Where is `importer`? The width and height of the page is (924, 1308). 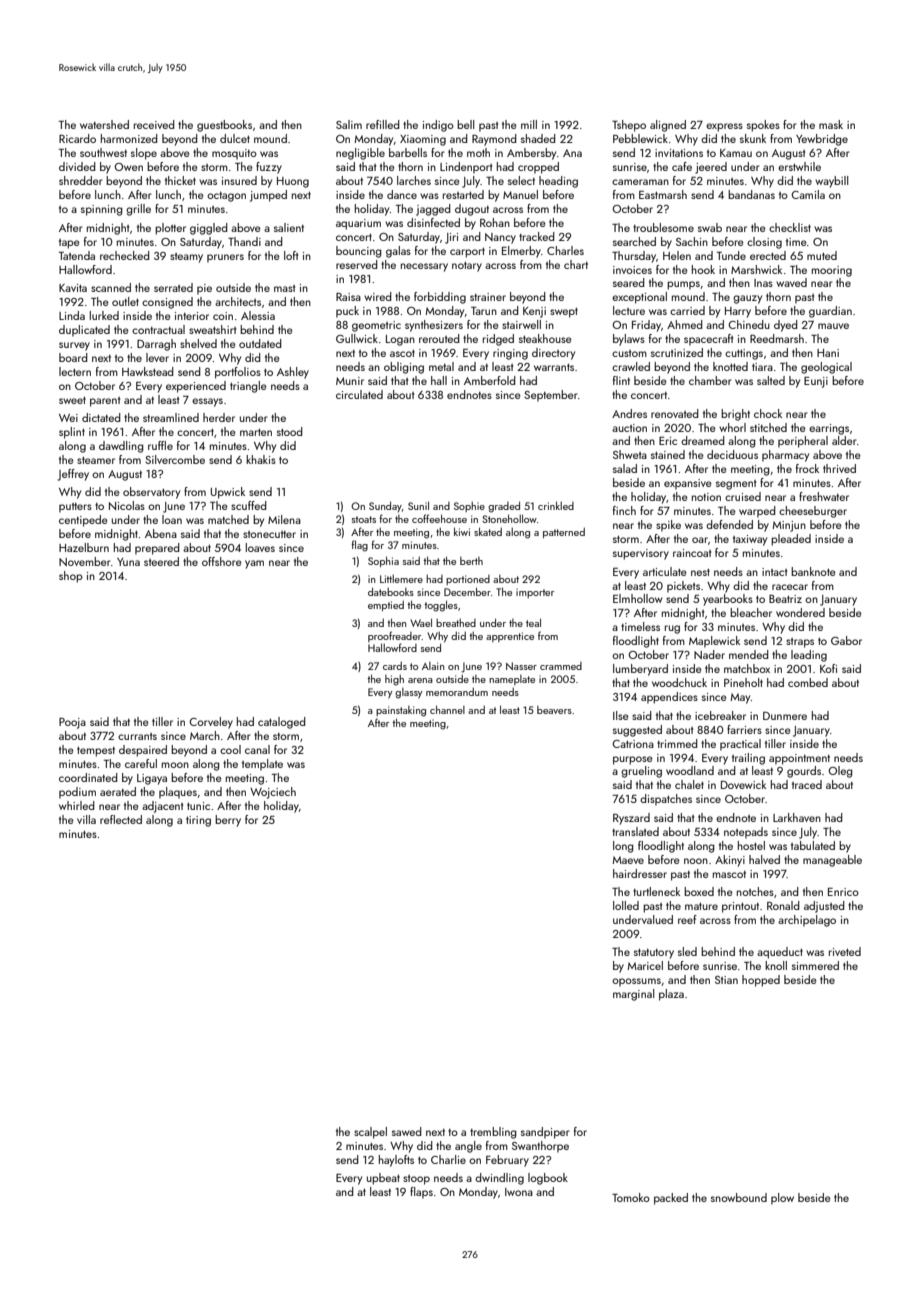 importer is located at coordinates (535, 593).
